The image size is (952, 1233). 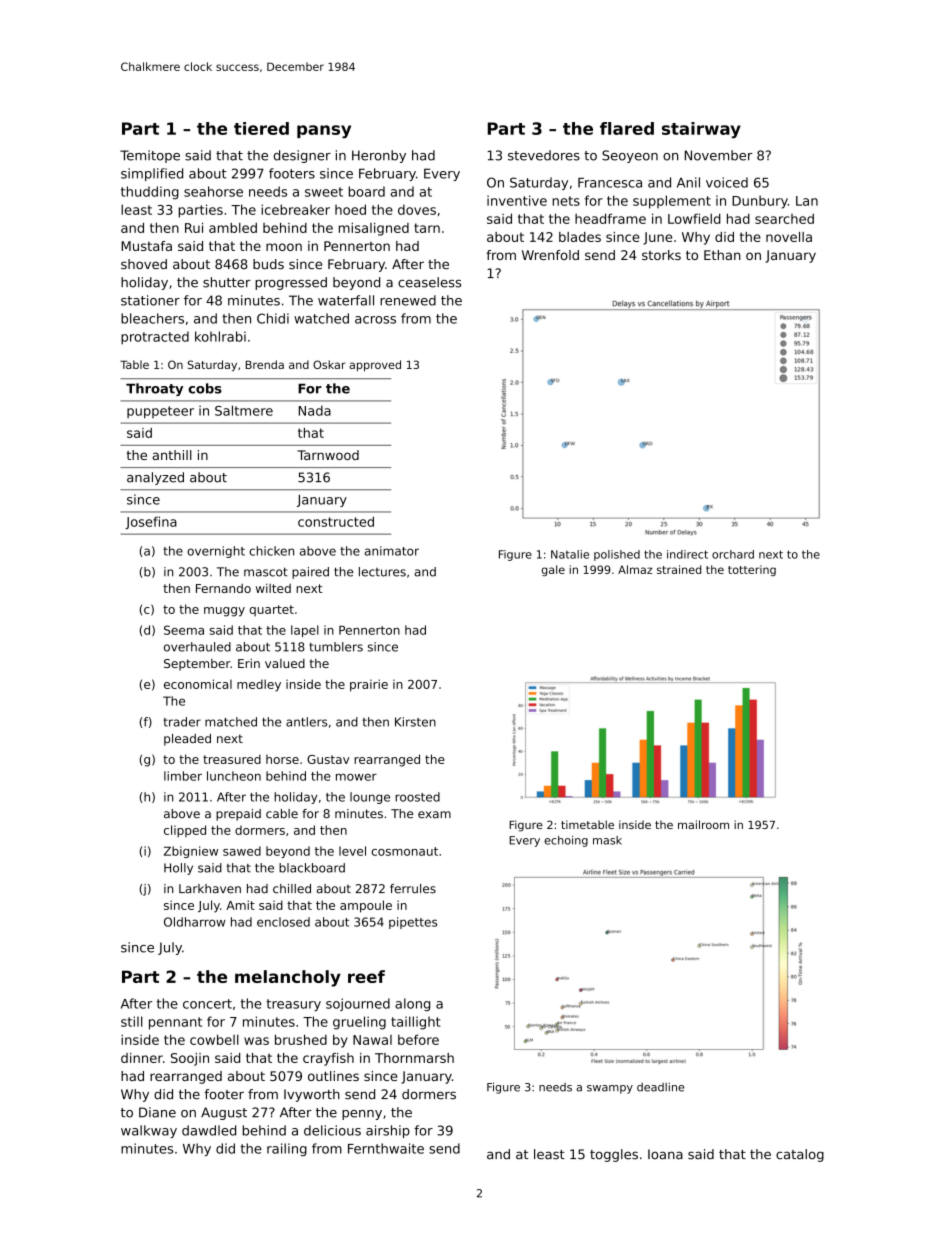 What do you see at coordinates (733, 554) in the page?
I see `orchard` at bounding box center [733, 554].
